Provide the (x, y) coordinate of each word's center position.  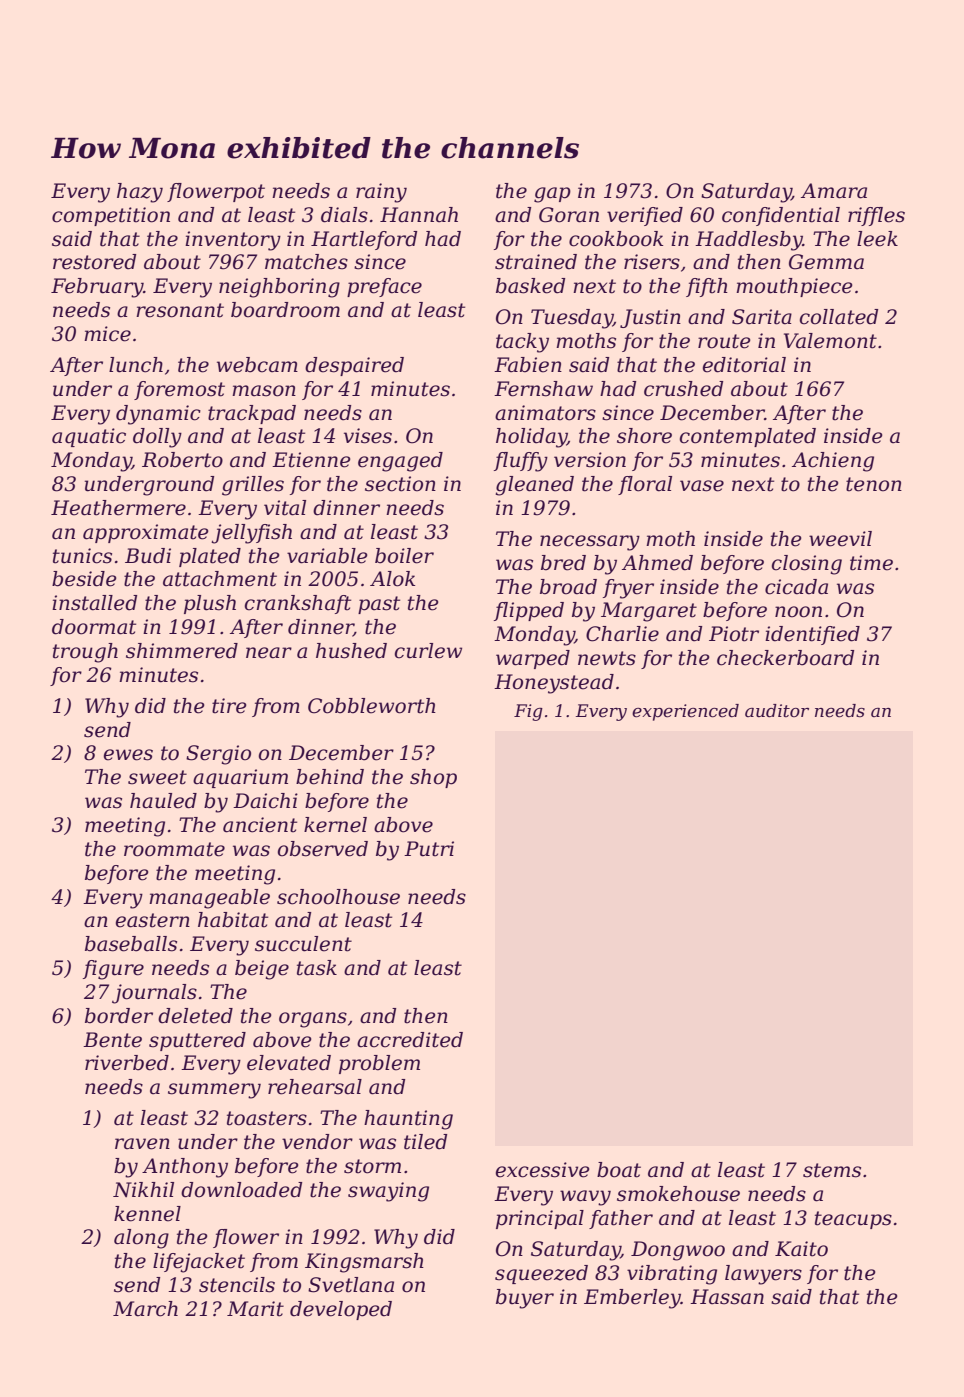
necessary (590, 543)
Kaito (801, 1249)
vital (285, 508)
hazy (140, 193)
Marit (255, 1309)
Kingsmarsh (364, 1263)
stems (832, 1170)
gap (552, 195)
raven (142, 1144)
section (400, 484)
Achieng (833, 462)
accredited (410, 1040)
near (269, 653)
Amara (834, 191)
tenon (874, 484)
